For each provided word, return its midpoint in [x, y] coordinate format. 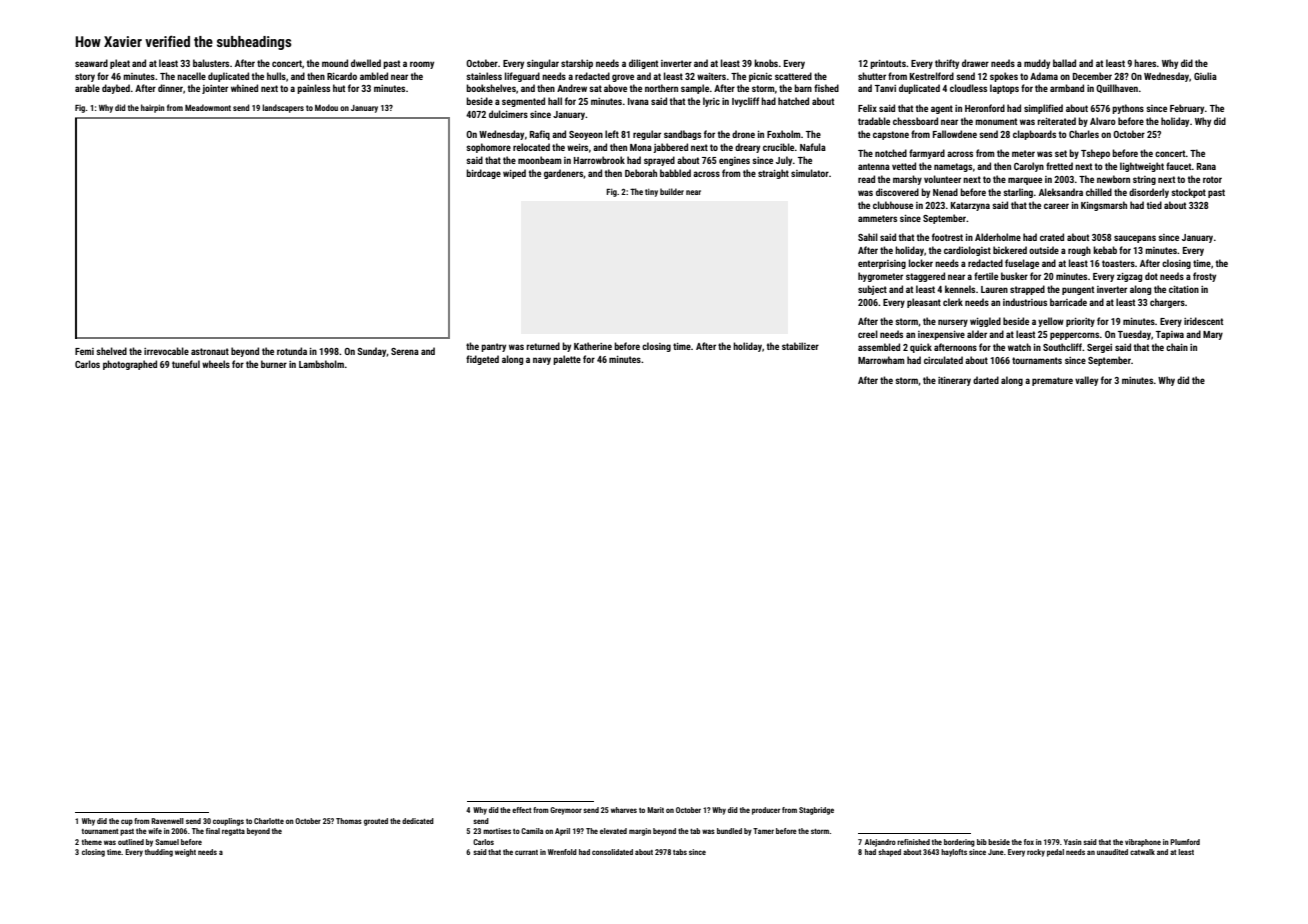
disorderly [1149, 193]
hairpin [152, 108]
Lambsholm [321, 364]
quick [921, 348]
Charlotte [269, 821]
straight [773, 174]
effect [522, 810]
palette [567, 360]
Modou [326, 107]
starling [1018, 193]
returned [543, 346]
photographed [130, 365]
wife [155, 831]
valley [1086, 381]
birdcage [483, 174]
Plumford [1185, 842]
